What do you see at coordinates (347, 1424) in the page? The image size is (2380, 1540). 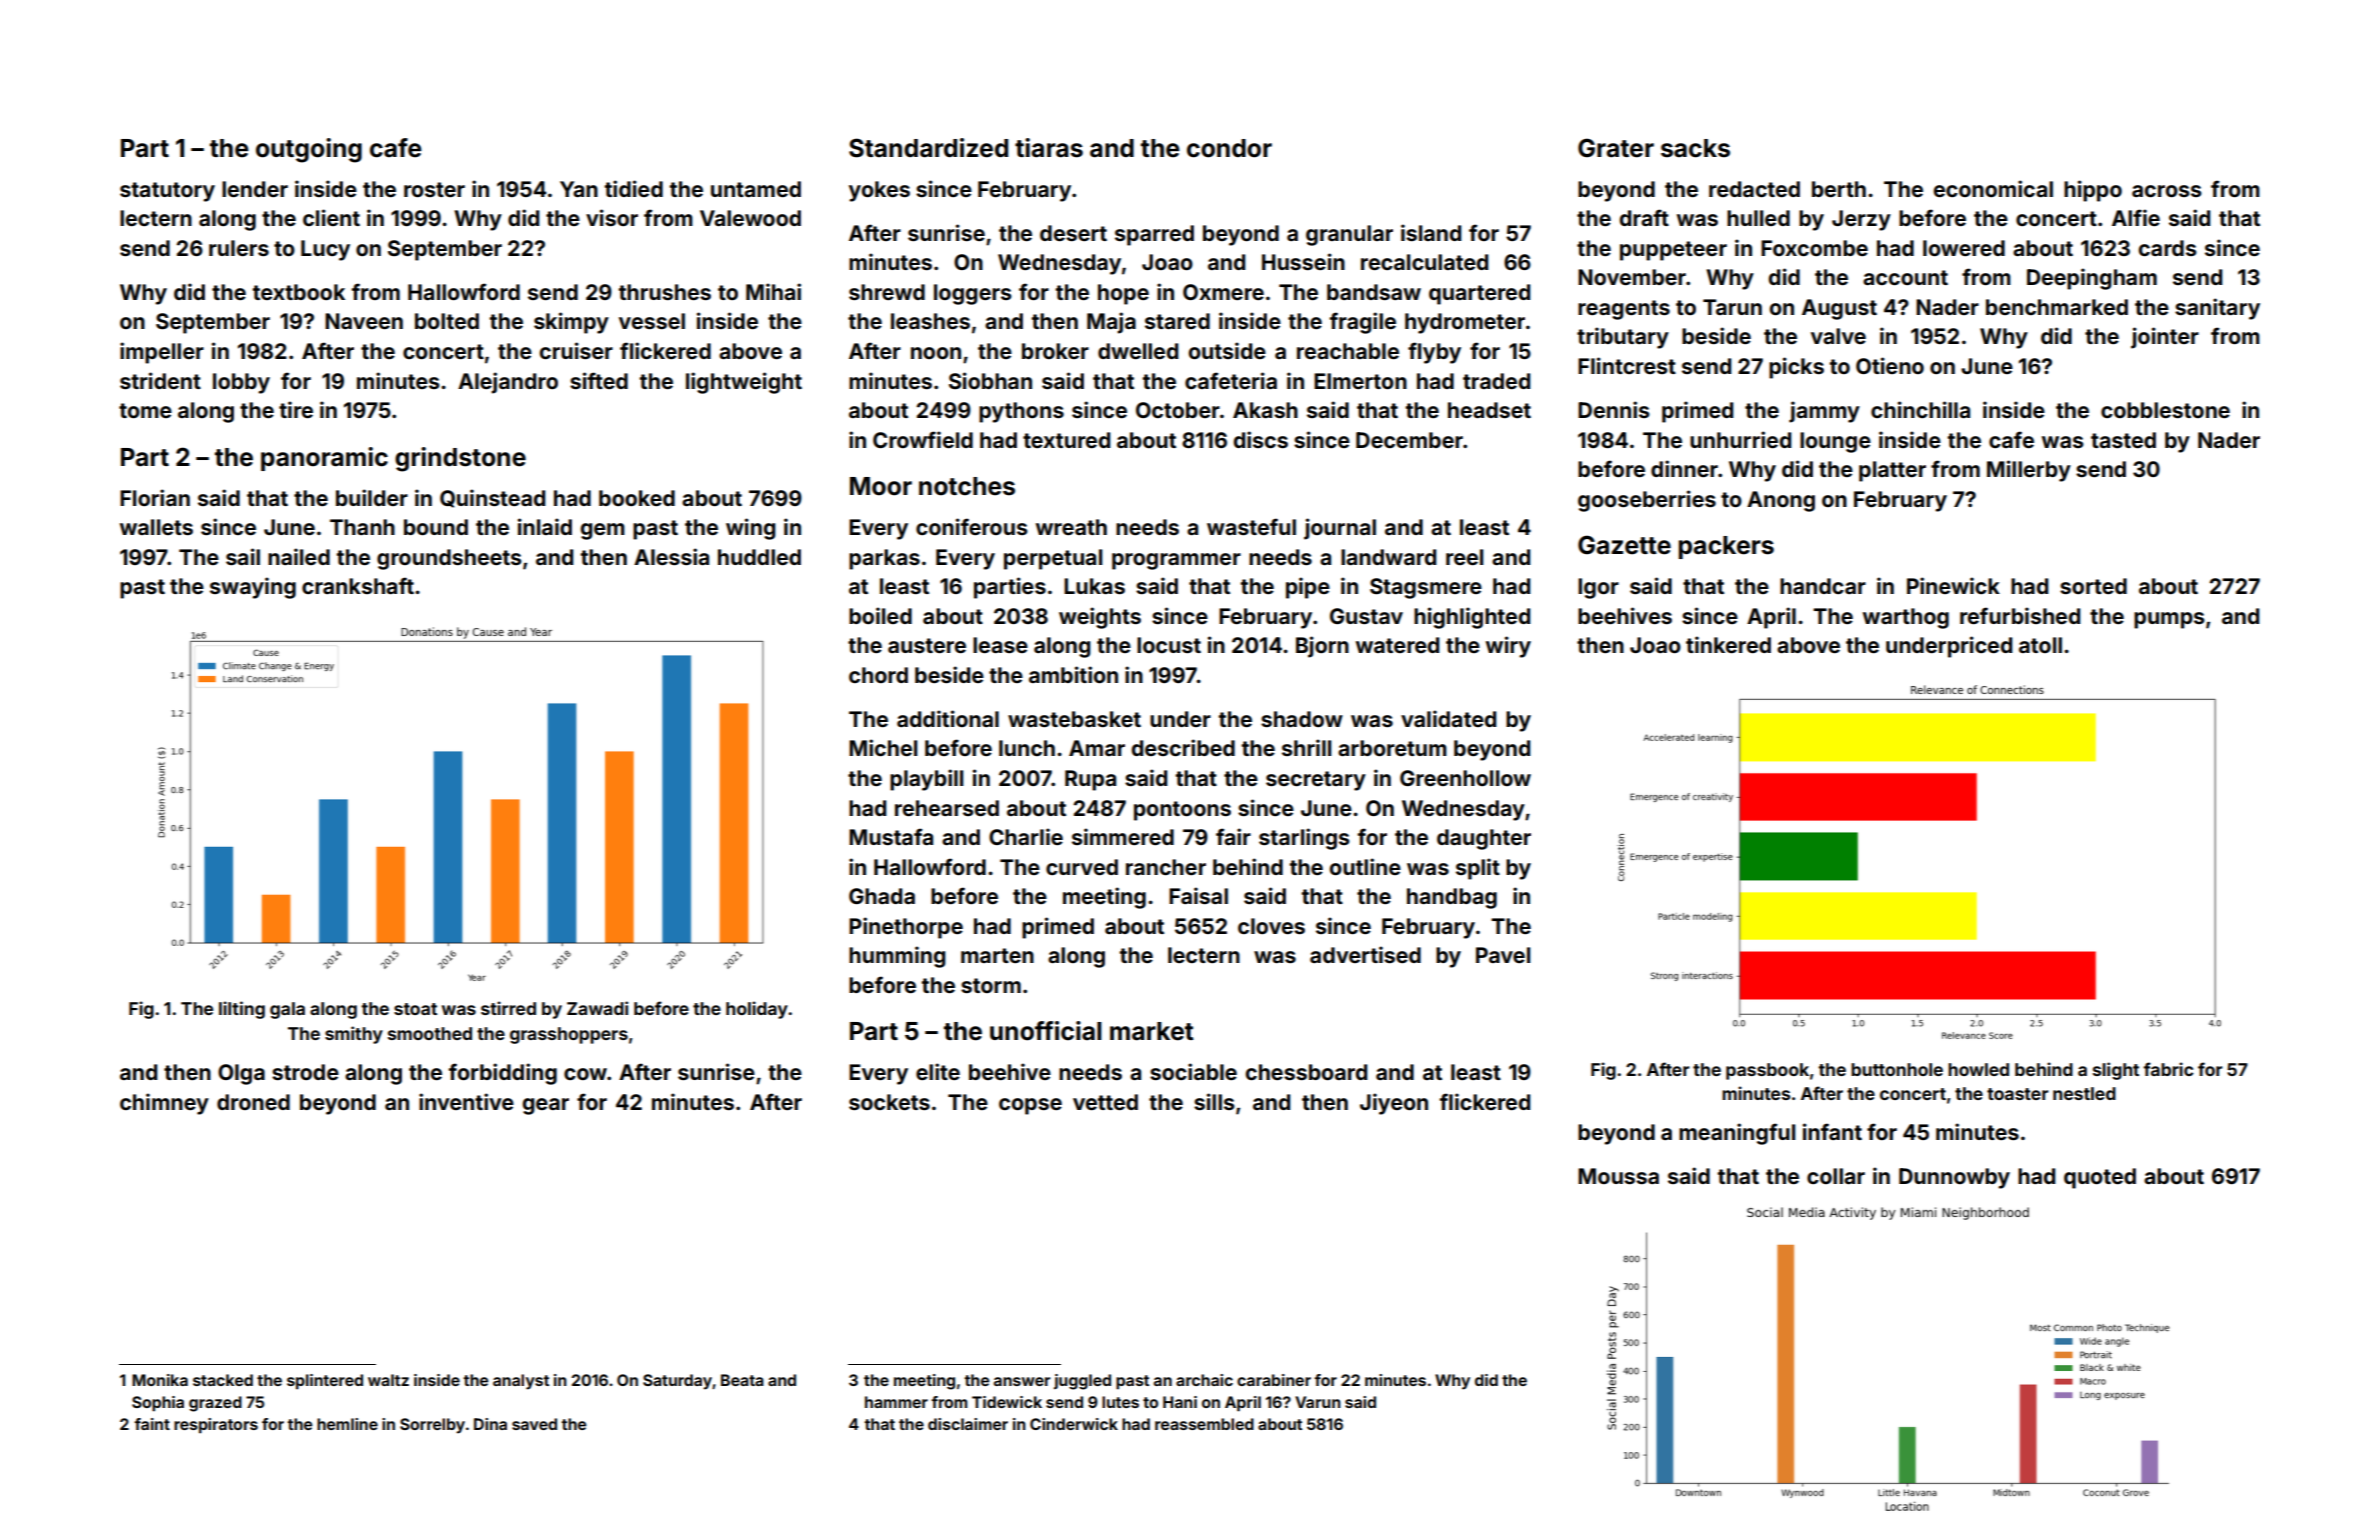 I see `hemline` at bounding box center [347, 1424].
